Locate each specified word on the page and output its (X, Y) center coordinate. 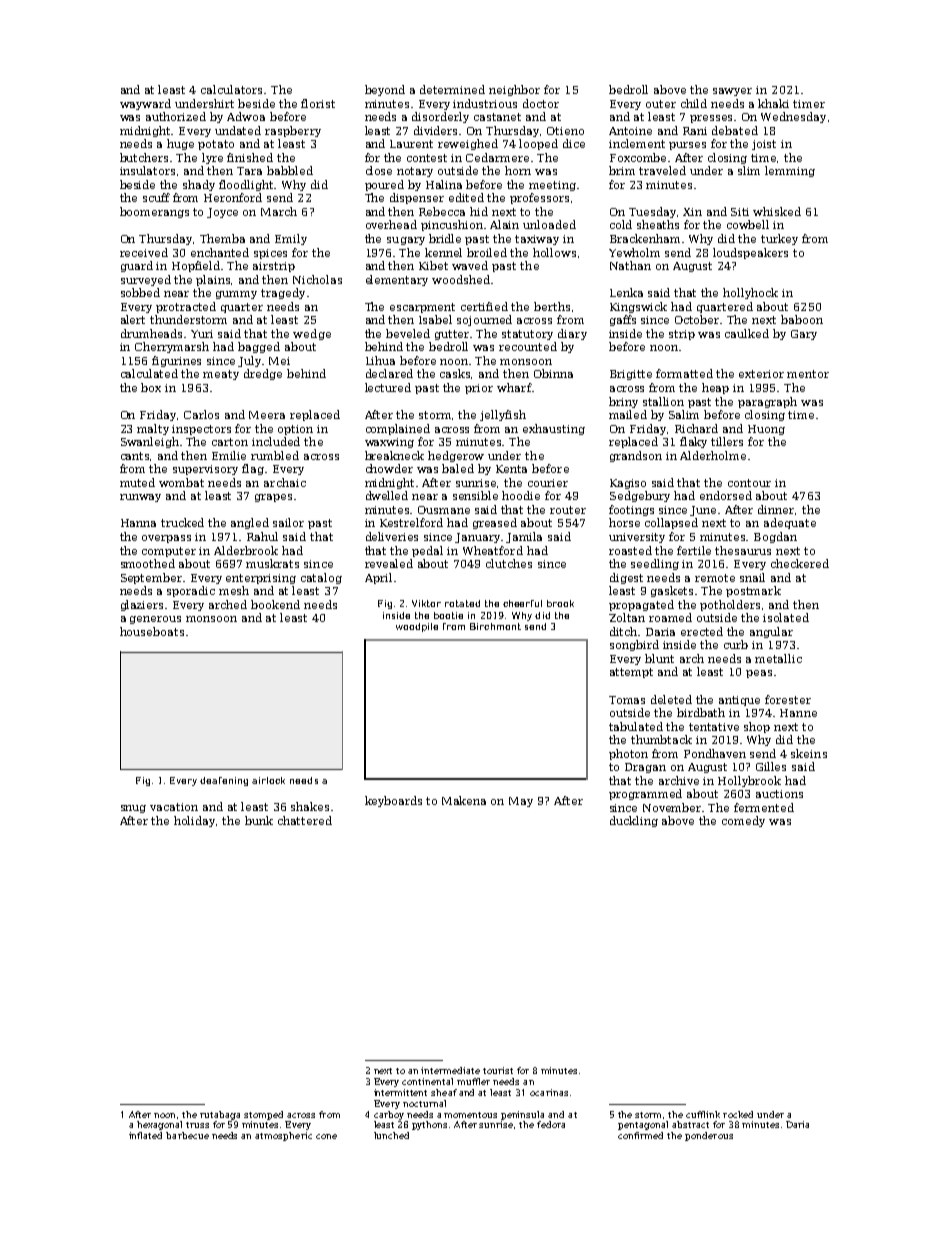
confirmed (640, 1135)
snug (133, 809)
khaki (773, 103)
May (521, 802)
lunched (391, 1135)
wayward (145, 104)
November (673, 807)
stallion (663, 401)
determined (452, 89)
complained (398, 429)
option (295, 430)
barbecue (187, 1135)
